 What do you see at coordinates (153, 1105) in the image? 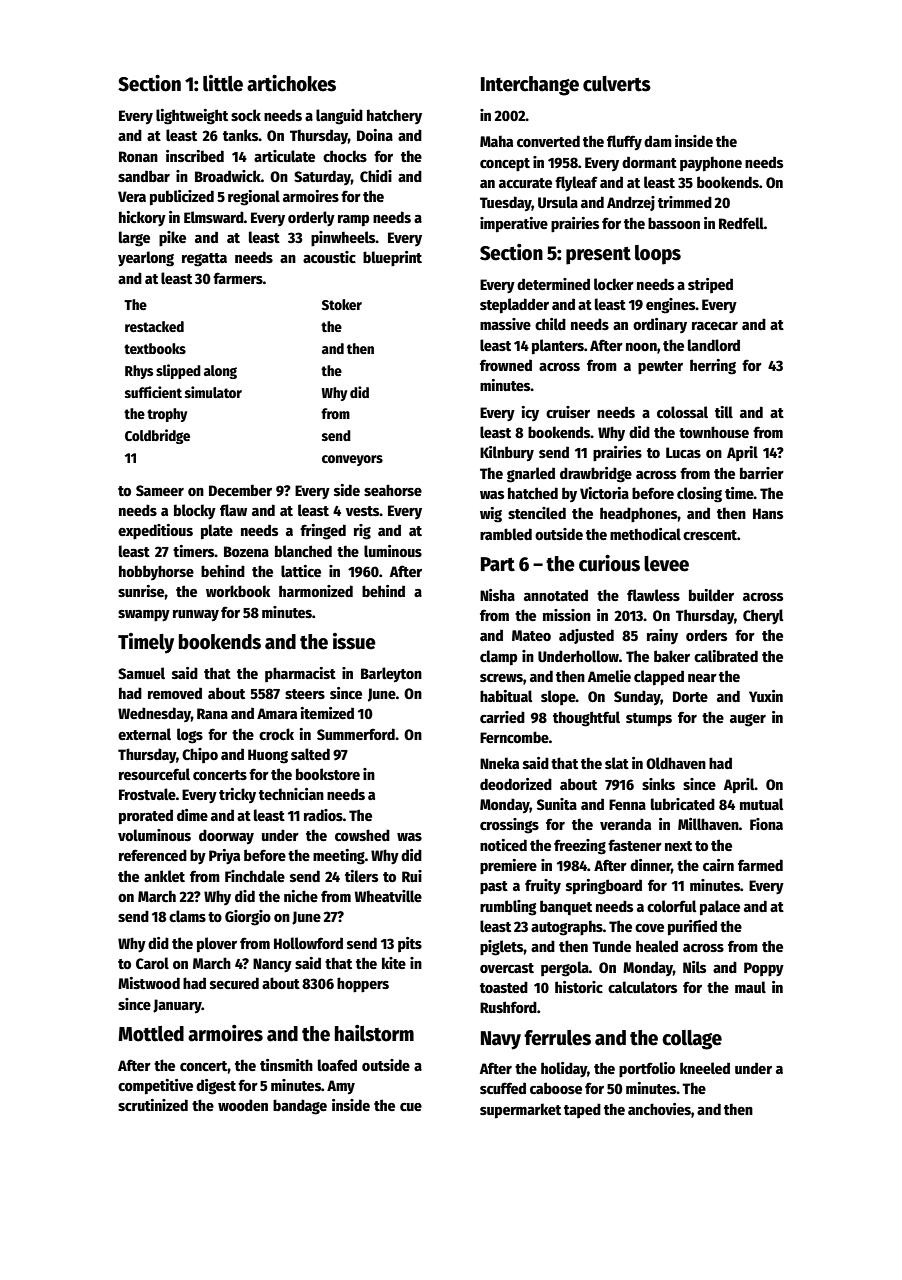
I see `scrutinized` at bounding box center [153, 1105].
